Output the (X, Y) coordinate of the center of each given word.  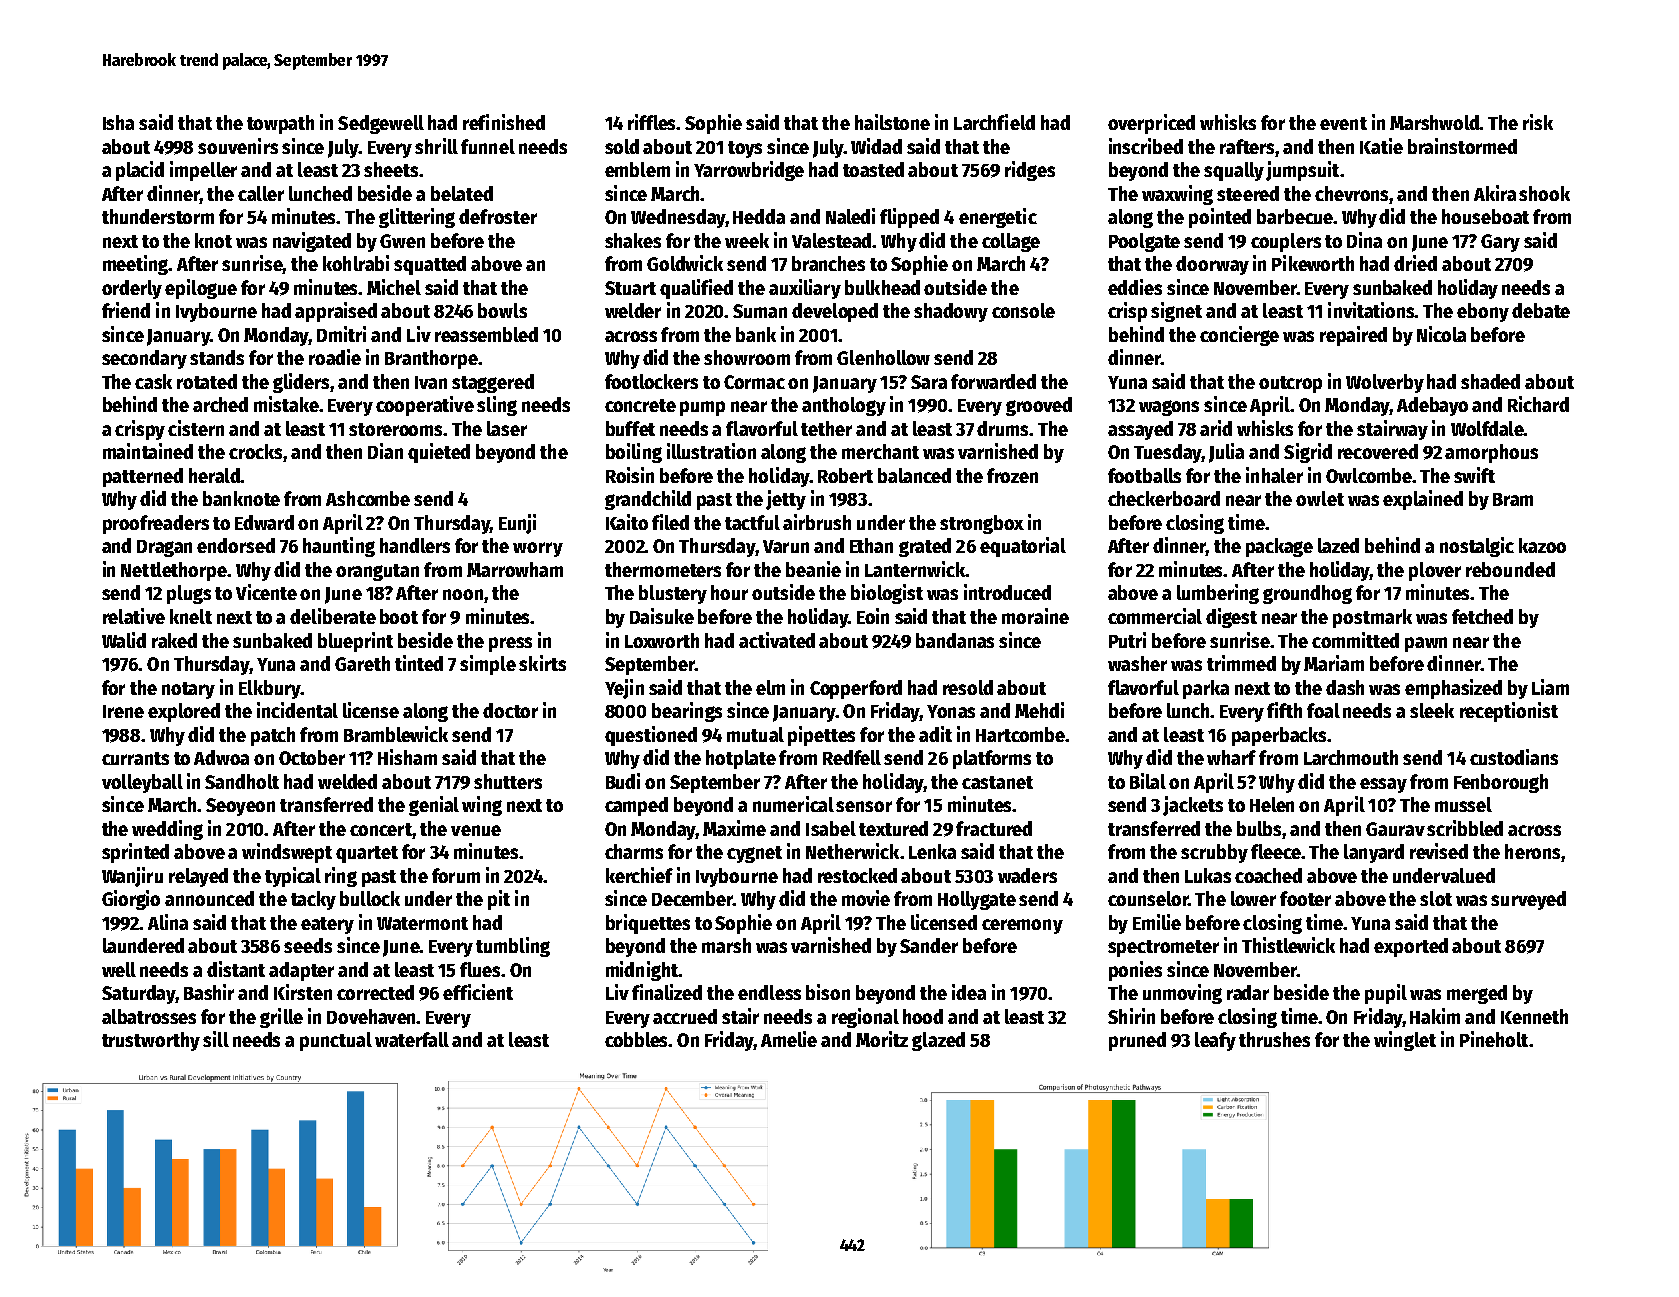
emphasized (1453, 689)
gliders (301, 383)
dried (1415, 263)
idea (969, 992)
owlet (1320, 498)
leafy (1215, 1041)
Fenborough (1501, 783)
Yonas (951, 711)
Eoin (873, 616)
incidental (297, 710)
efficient (478, 992)
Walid (124, 640)
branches (828, 263)
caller (261, 193)
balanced (914, 475)
